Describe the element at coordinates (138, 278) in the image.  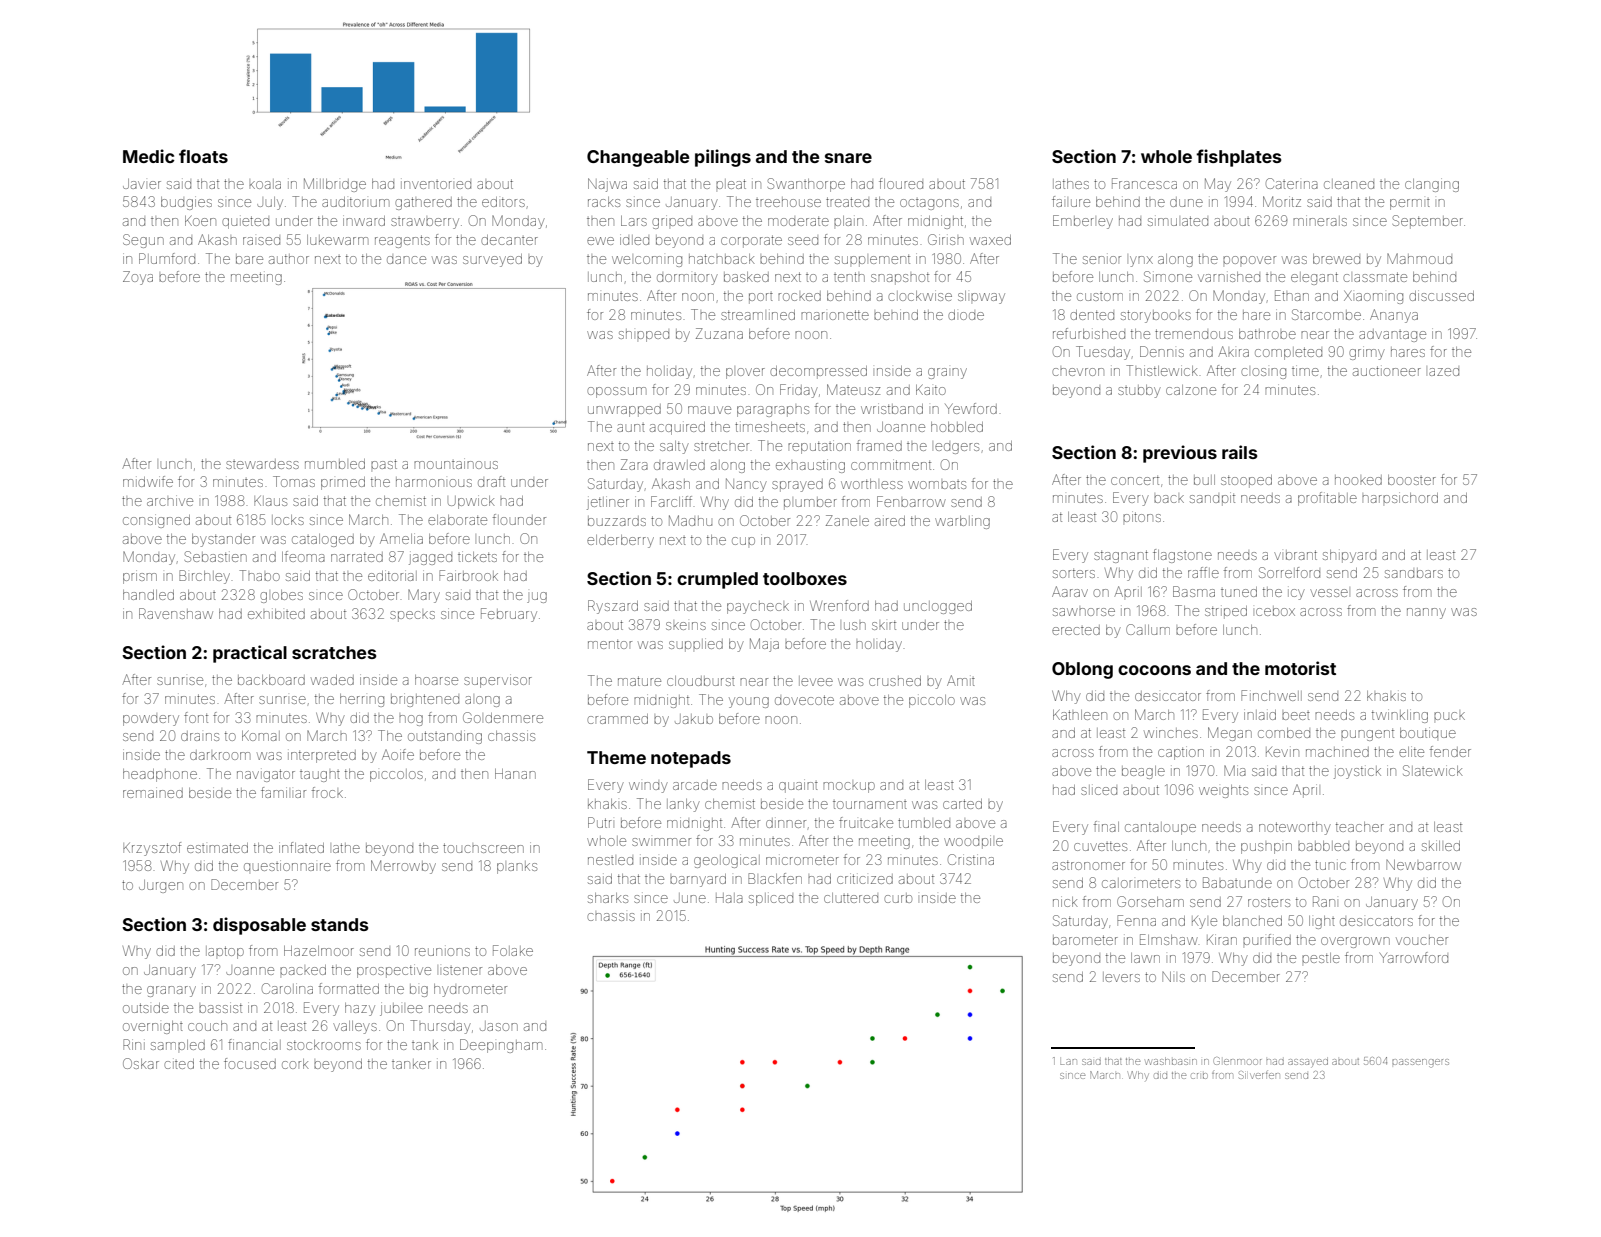
I see `Zoya` at that location.
